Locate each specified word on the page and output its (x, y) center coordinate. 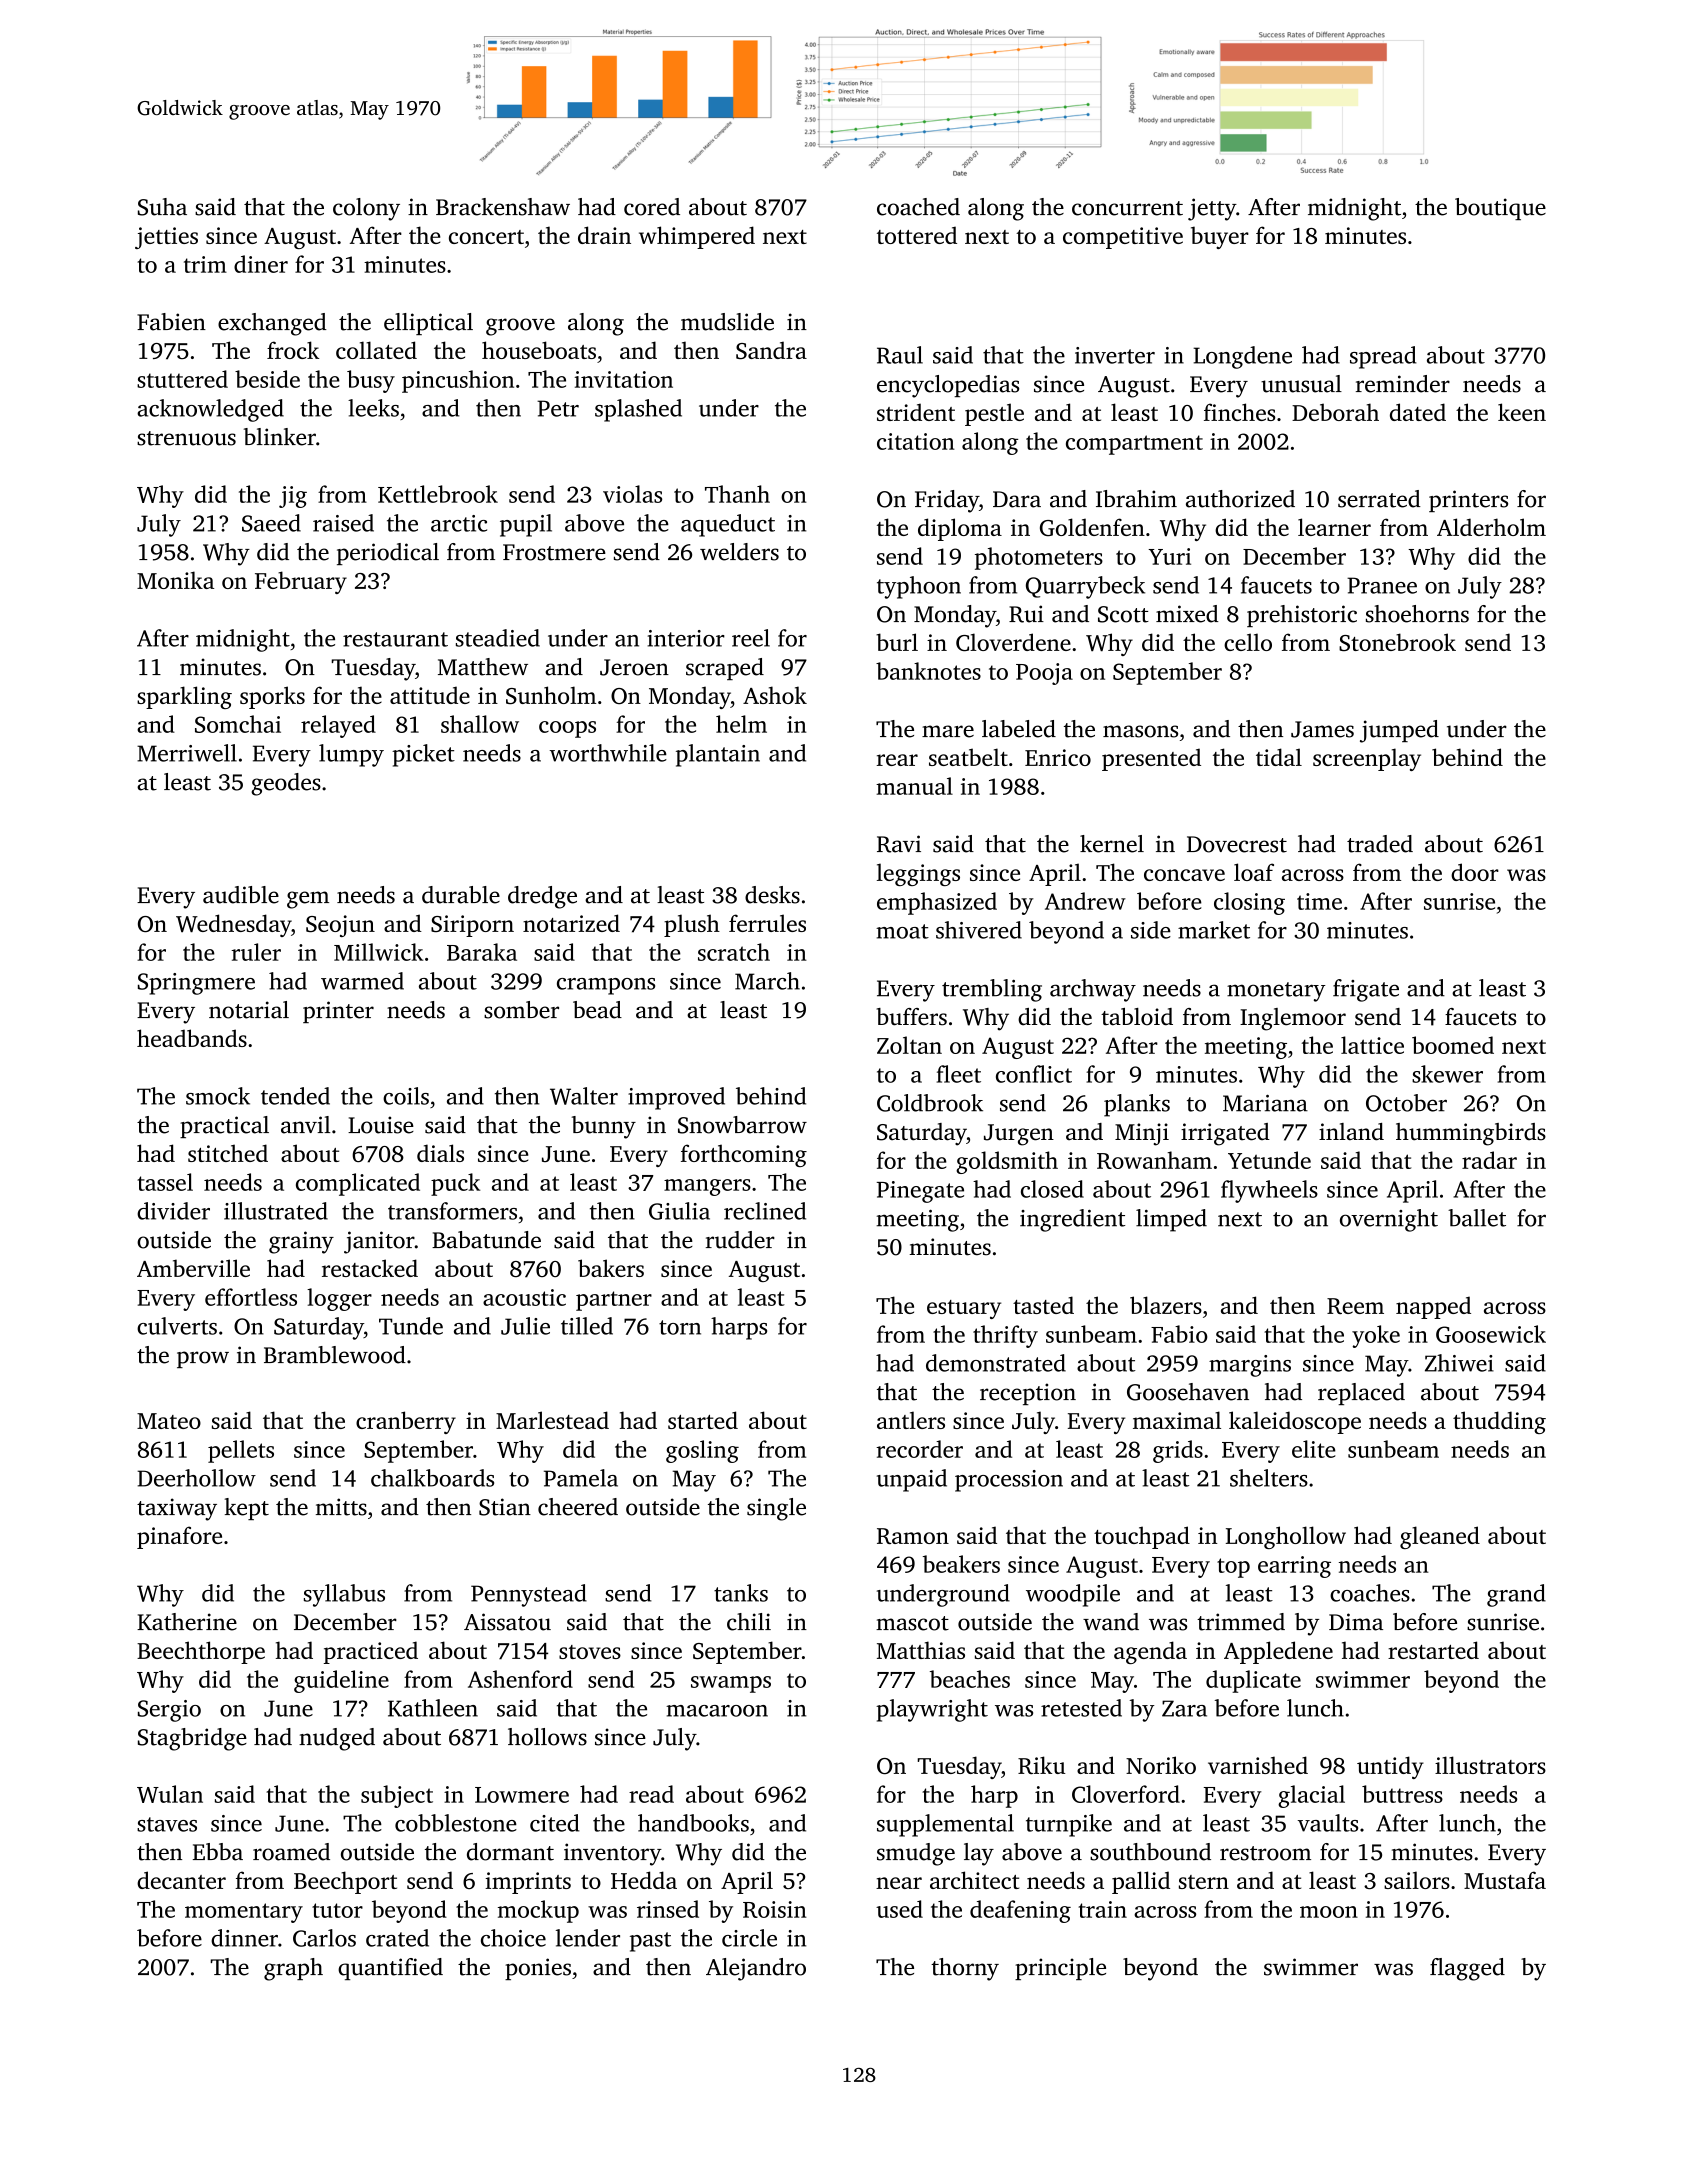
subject (397, 1796)
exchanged (272, 324)
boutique (1500, 209)
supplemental (945, 1825)
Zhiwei (1459, 1363)
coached (918, 207)
